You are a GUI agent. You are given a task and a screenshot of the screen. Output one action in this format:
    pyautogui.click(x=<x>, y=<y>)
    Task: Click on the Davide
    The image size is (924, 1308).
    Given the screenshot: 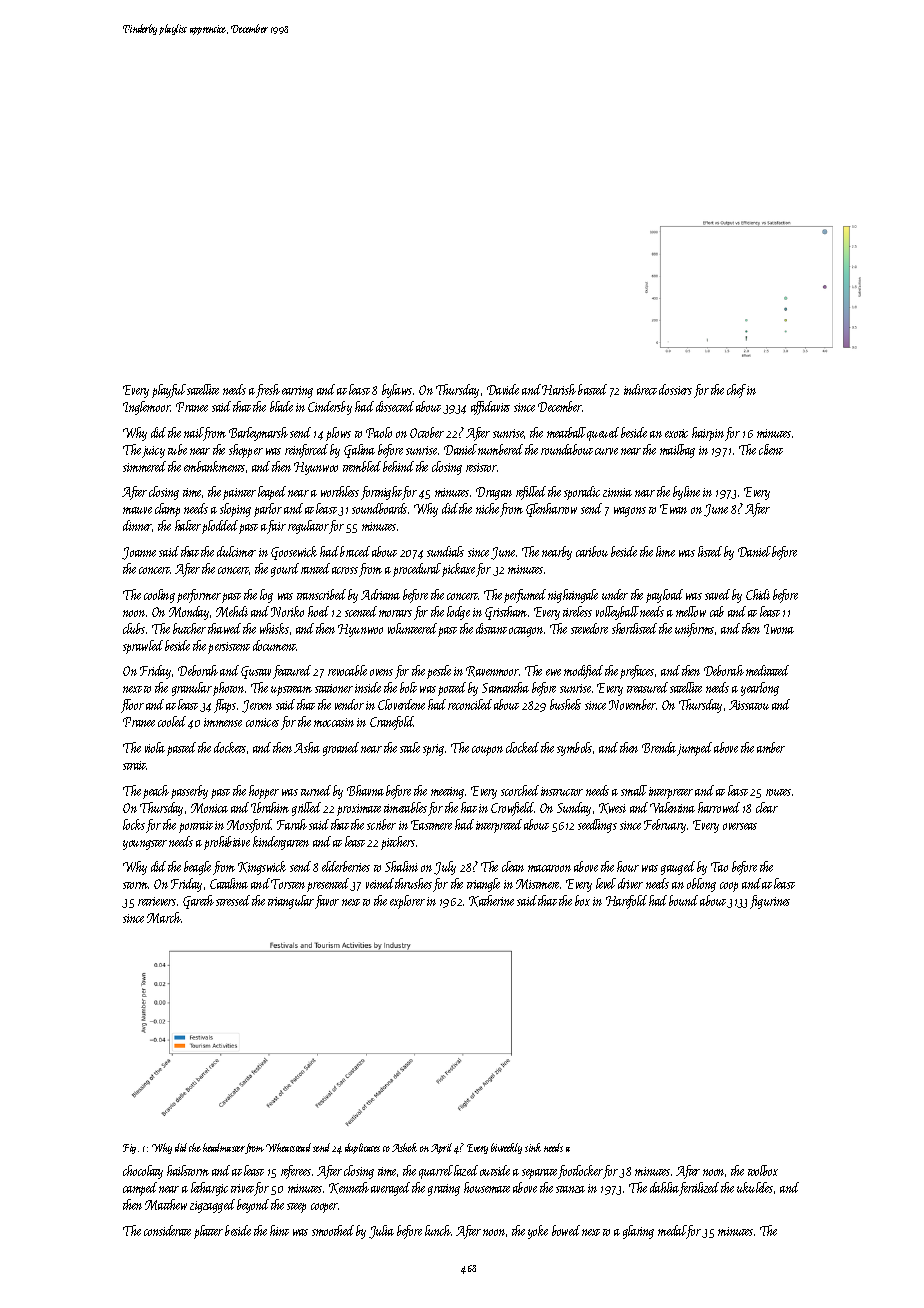 What is the action you would take?
    pyautogui.click(x=503, y=389)
